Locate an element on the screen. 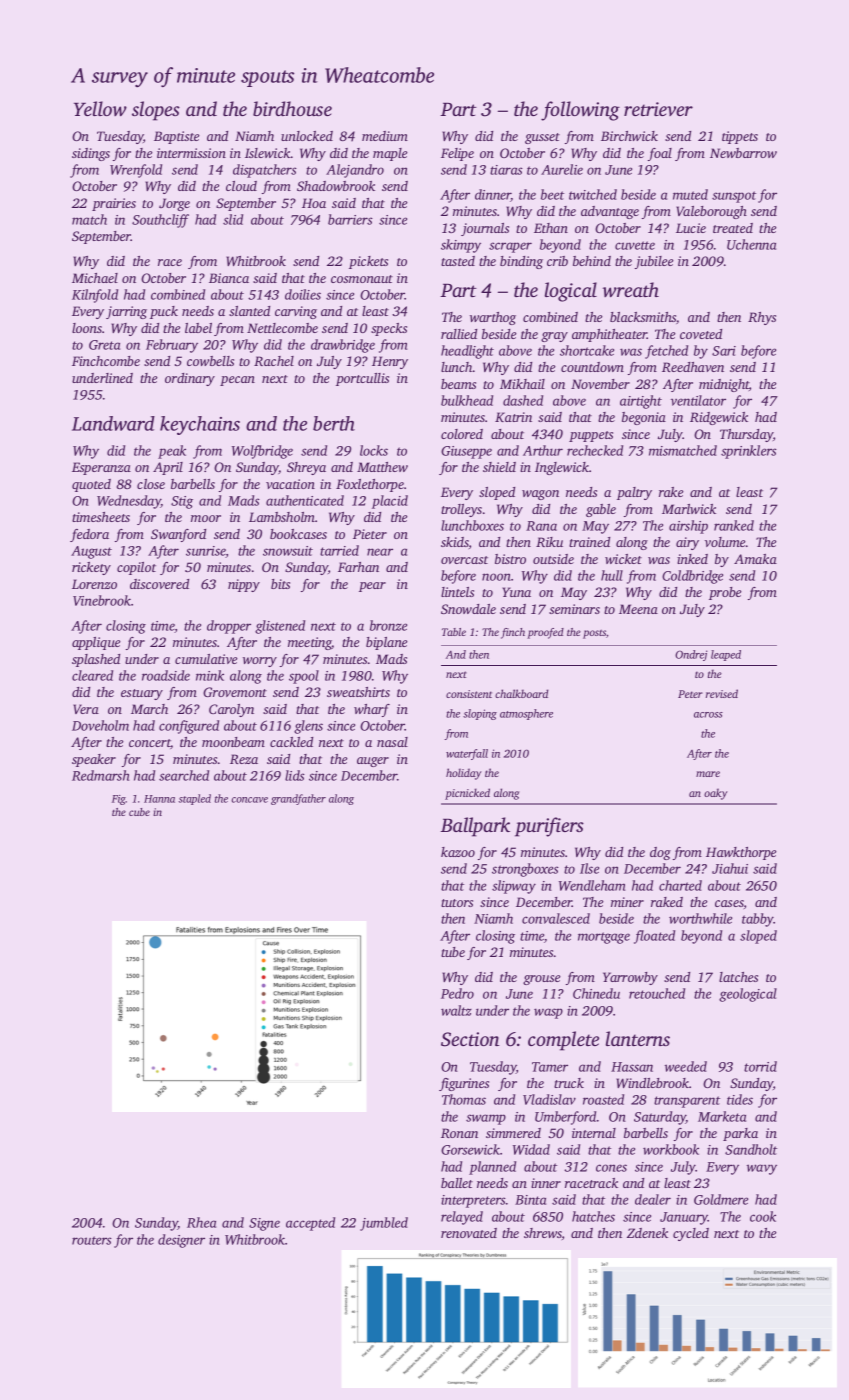 Image resolution: width=849 pixels, height=1400 pixels. picnicked is located at coordinates (467, 794).
